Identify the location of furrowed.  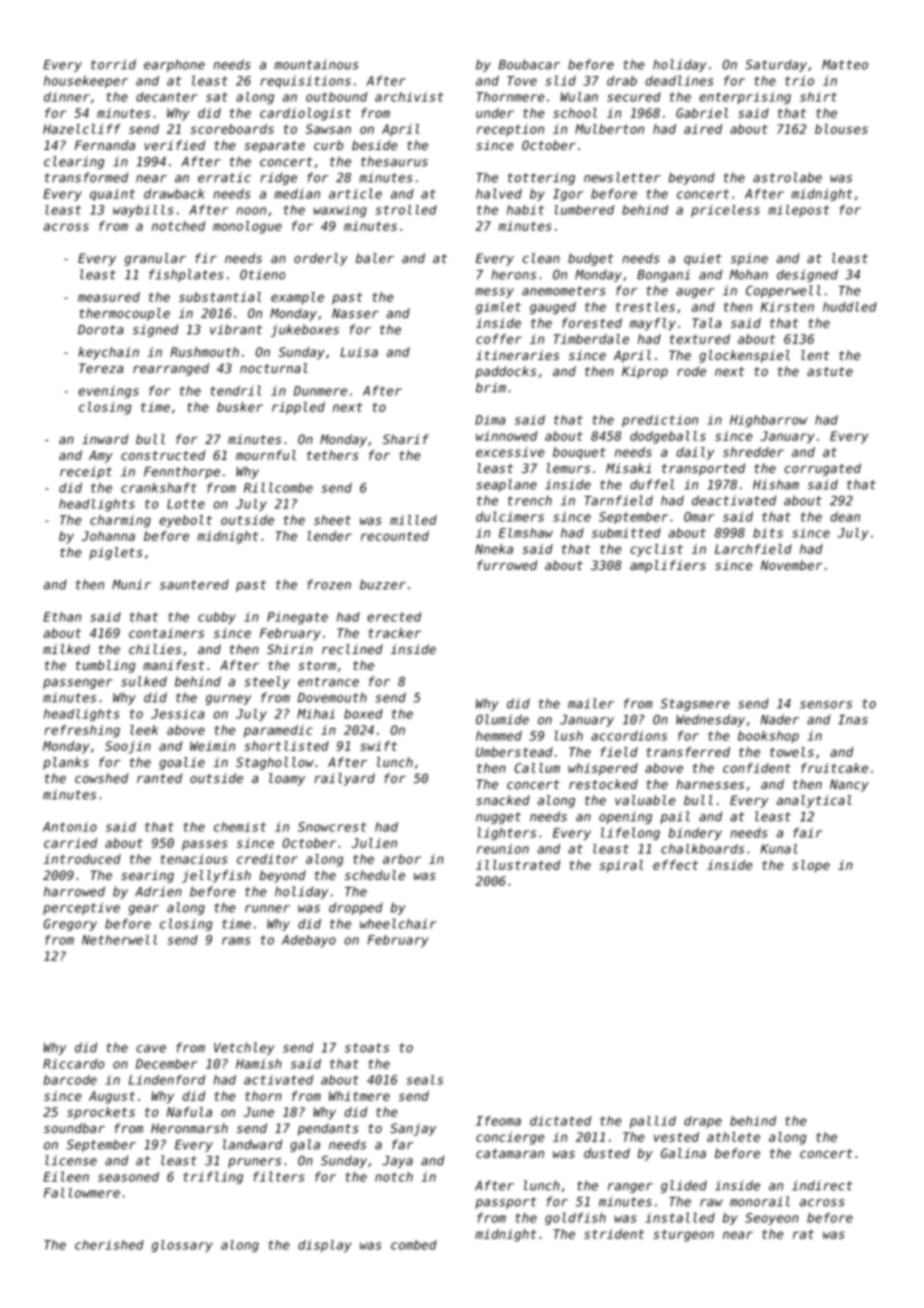
(507, 565).
